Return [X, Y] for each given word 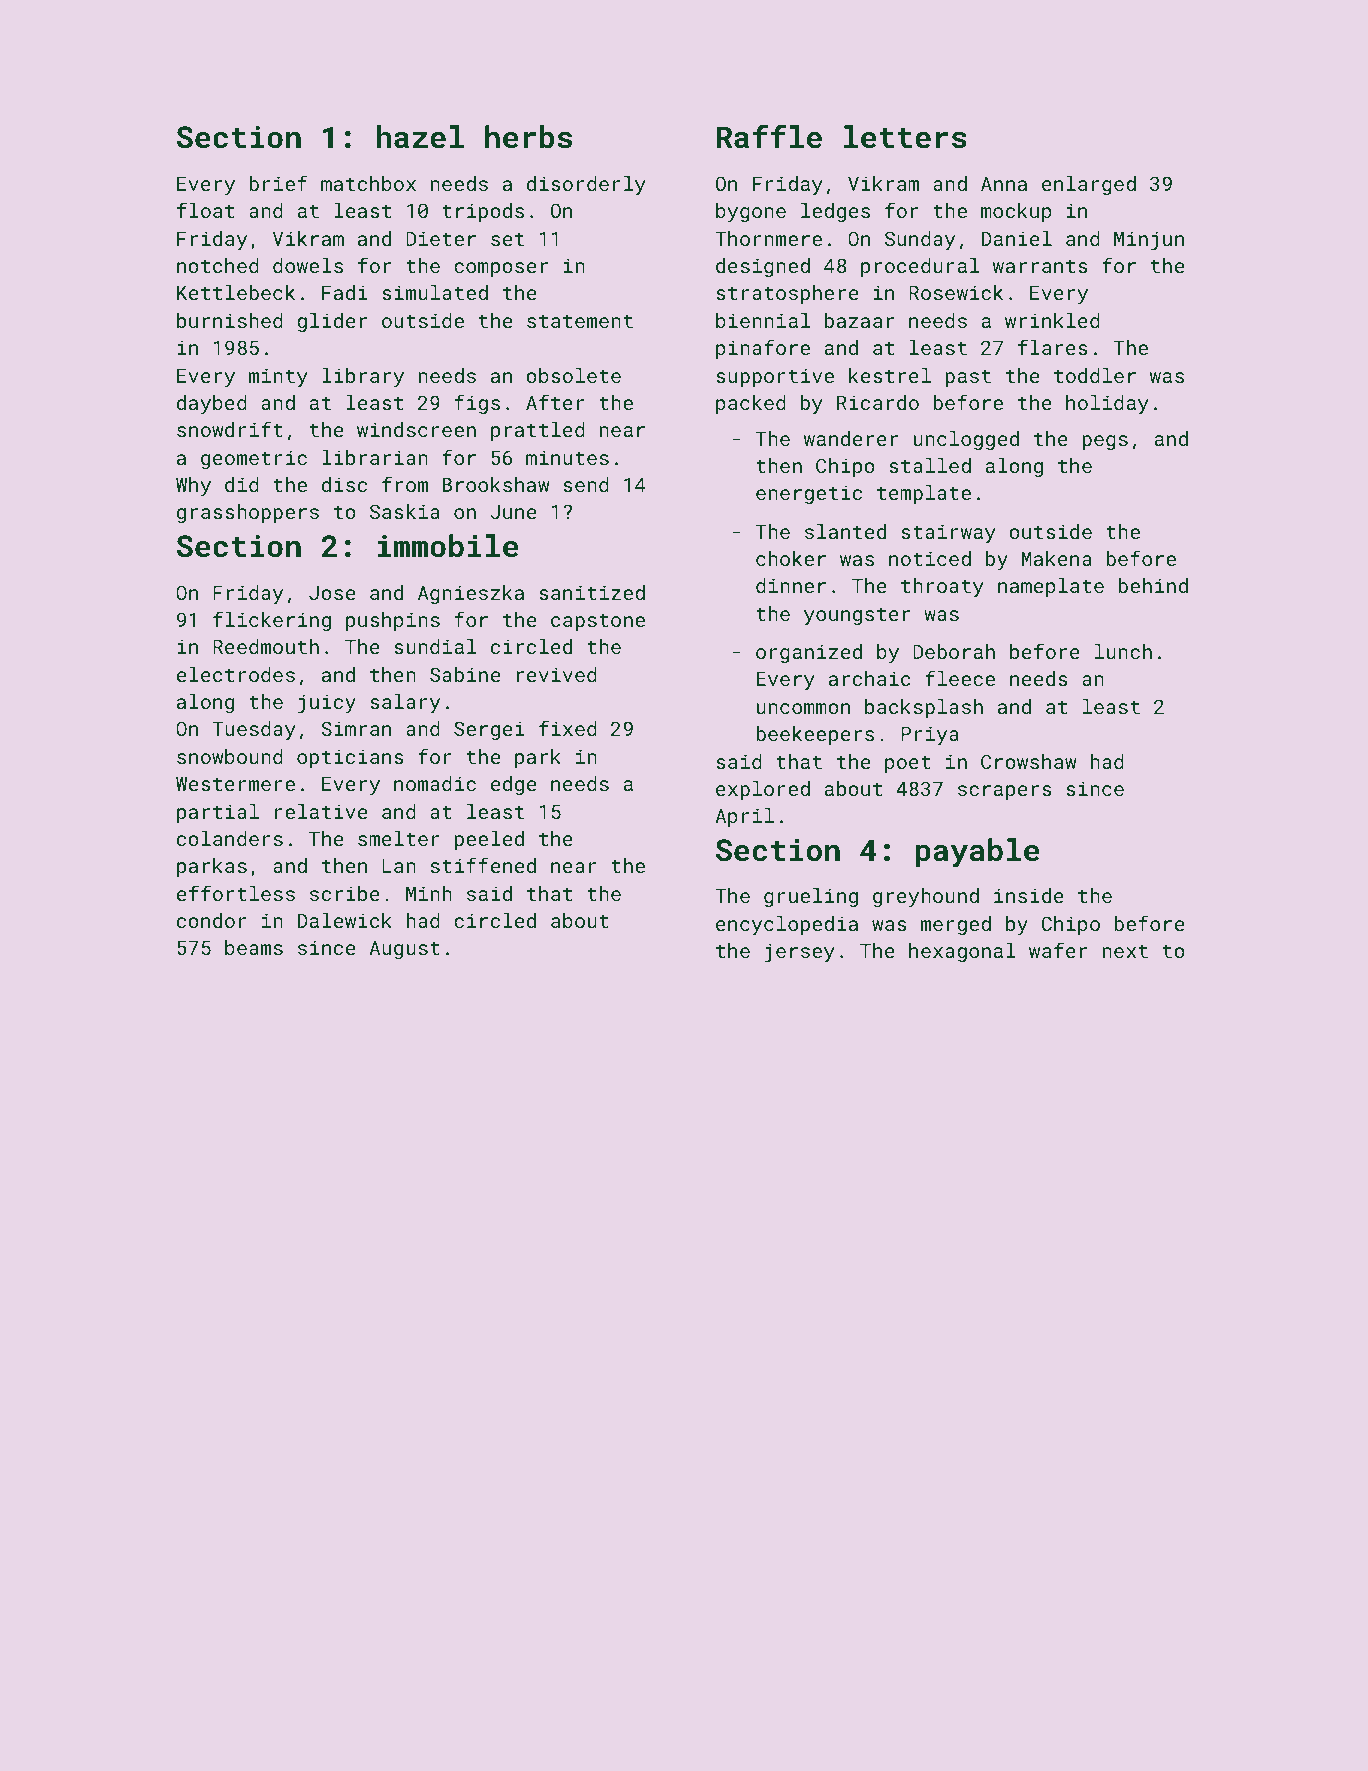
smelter [399, 838]
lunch [1123, 651]
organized [809, 653]
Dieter [441, 238]
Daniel [1017, 238]
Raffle [769, 136]
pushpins [393, 621]
